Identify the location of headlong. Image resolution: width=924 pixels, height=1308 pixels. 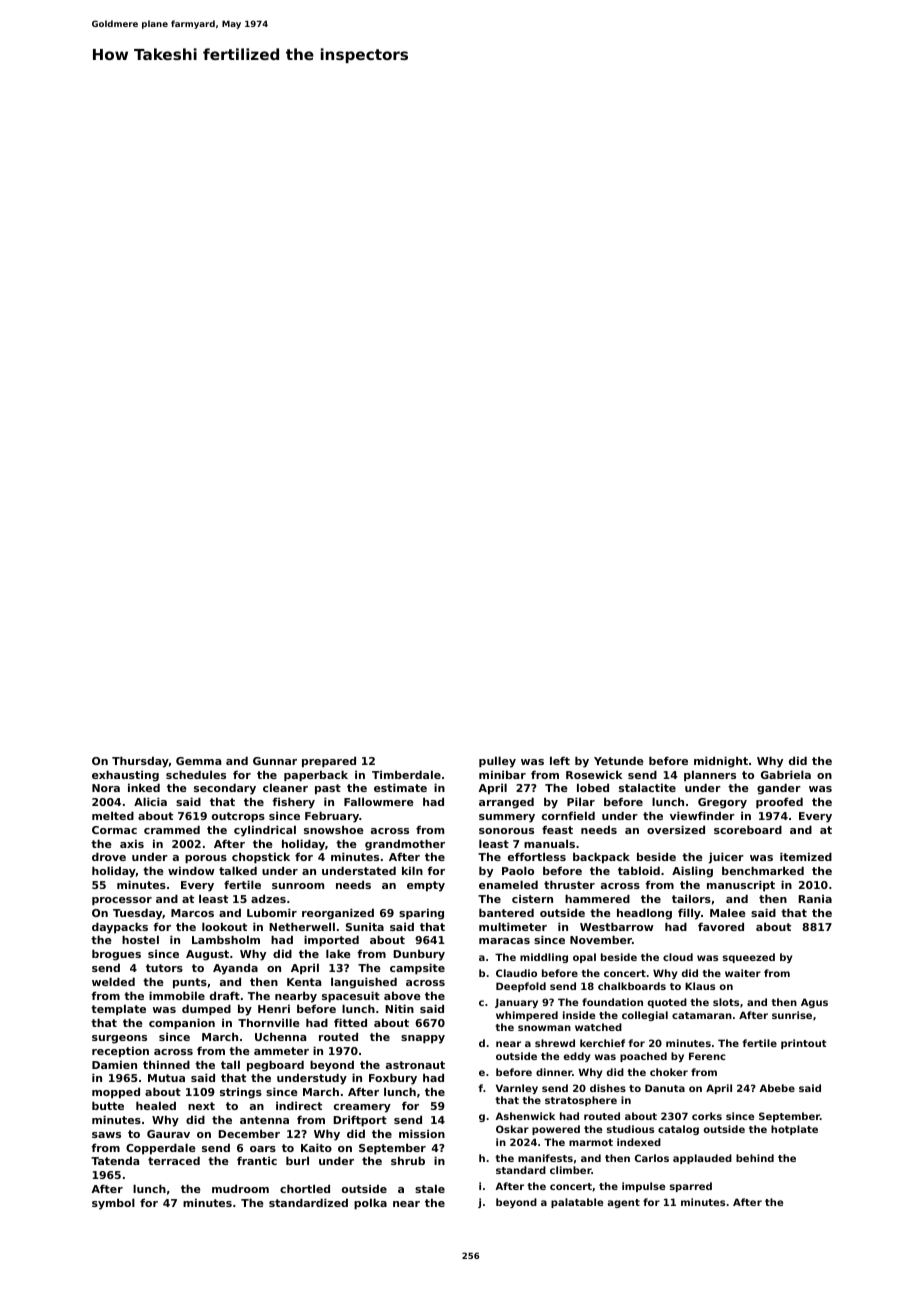
(644, 914).
